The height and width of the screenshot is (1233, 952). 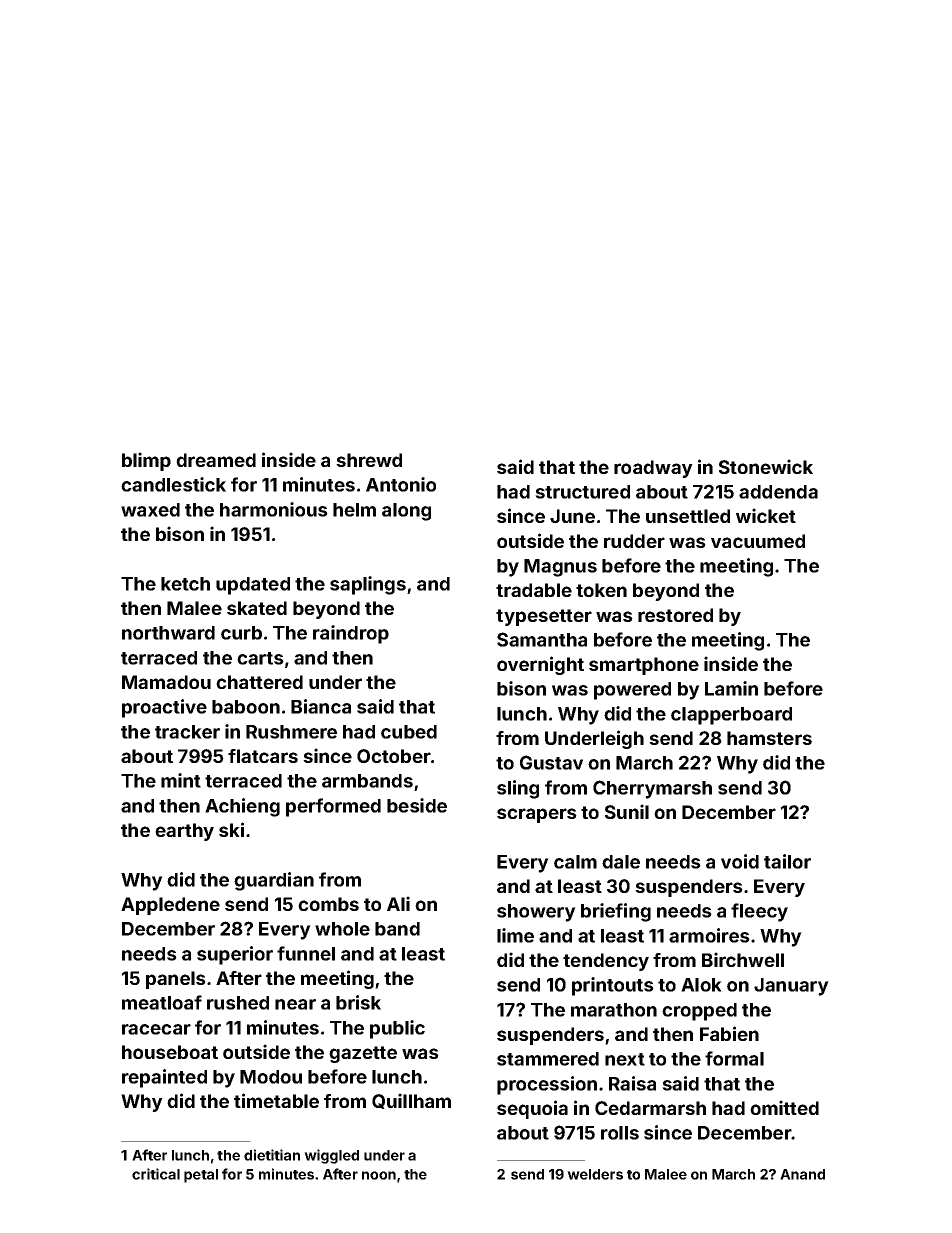 I want to click on noon, so click(x=379, y=1175).
